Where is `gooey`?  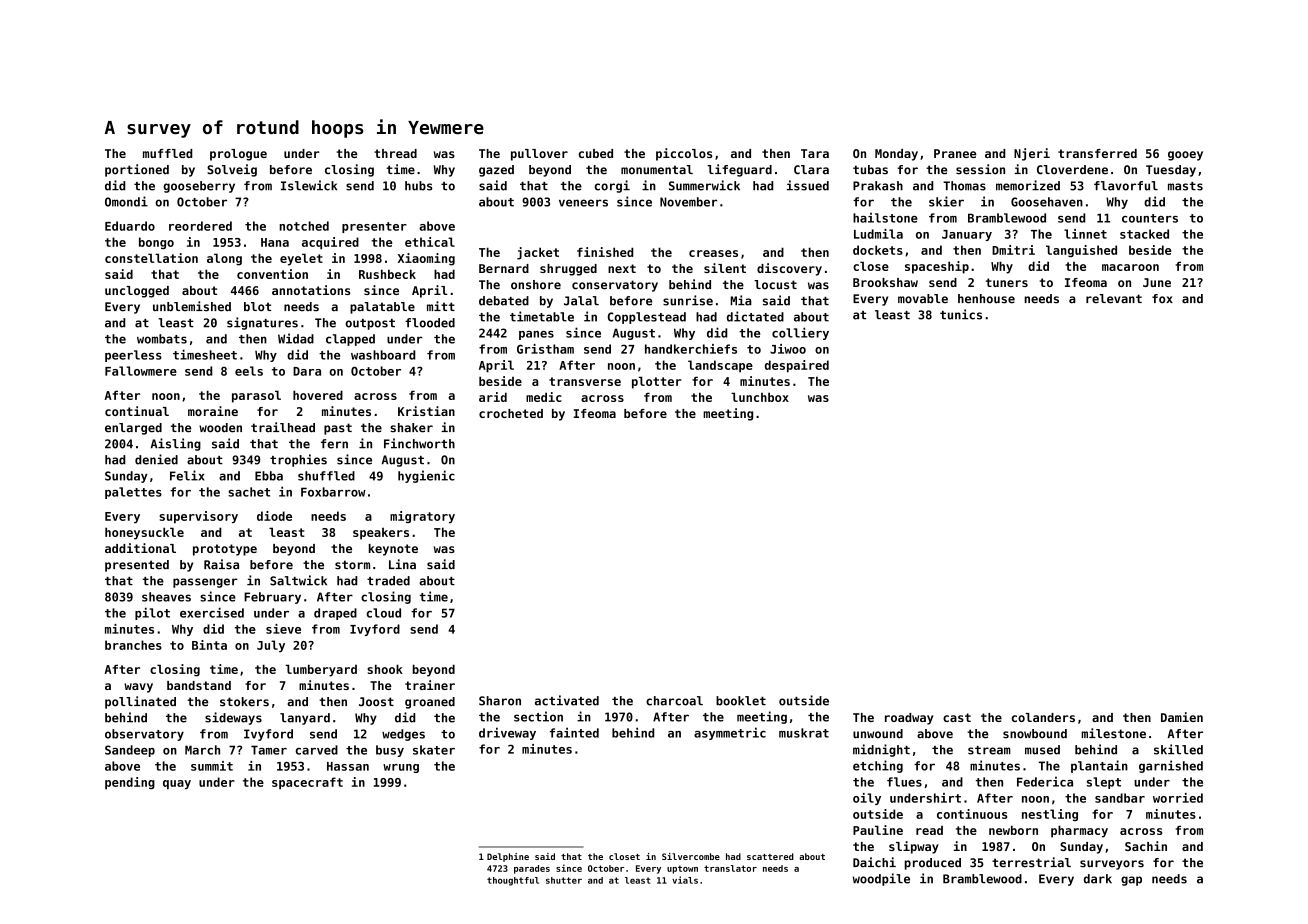 gooey is located at coordinates (1185, 156).
